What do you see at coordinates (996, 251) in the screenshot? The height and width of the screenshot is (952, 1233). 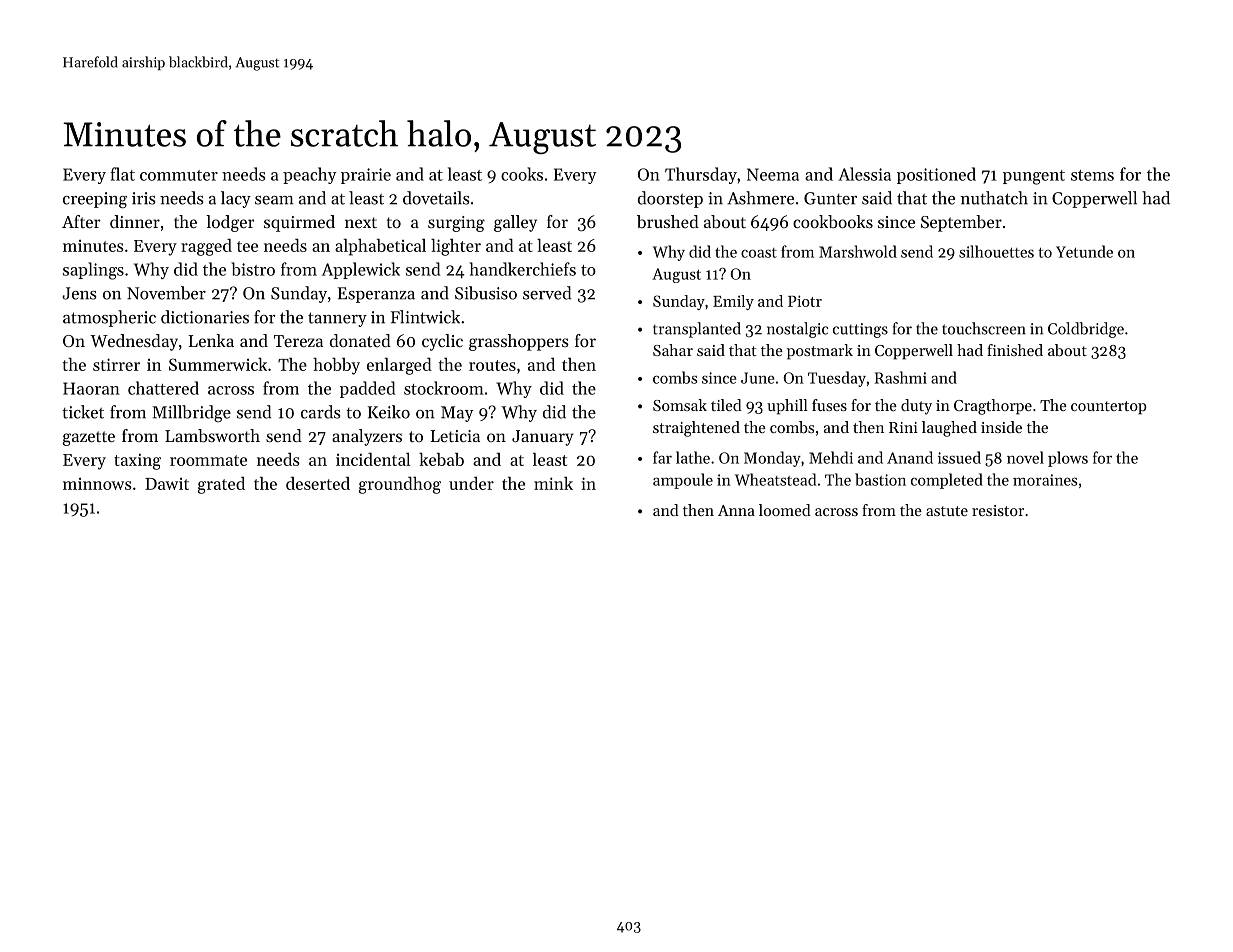 I see `silhouettes` at bounding box center [996, 251].
